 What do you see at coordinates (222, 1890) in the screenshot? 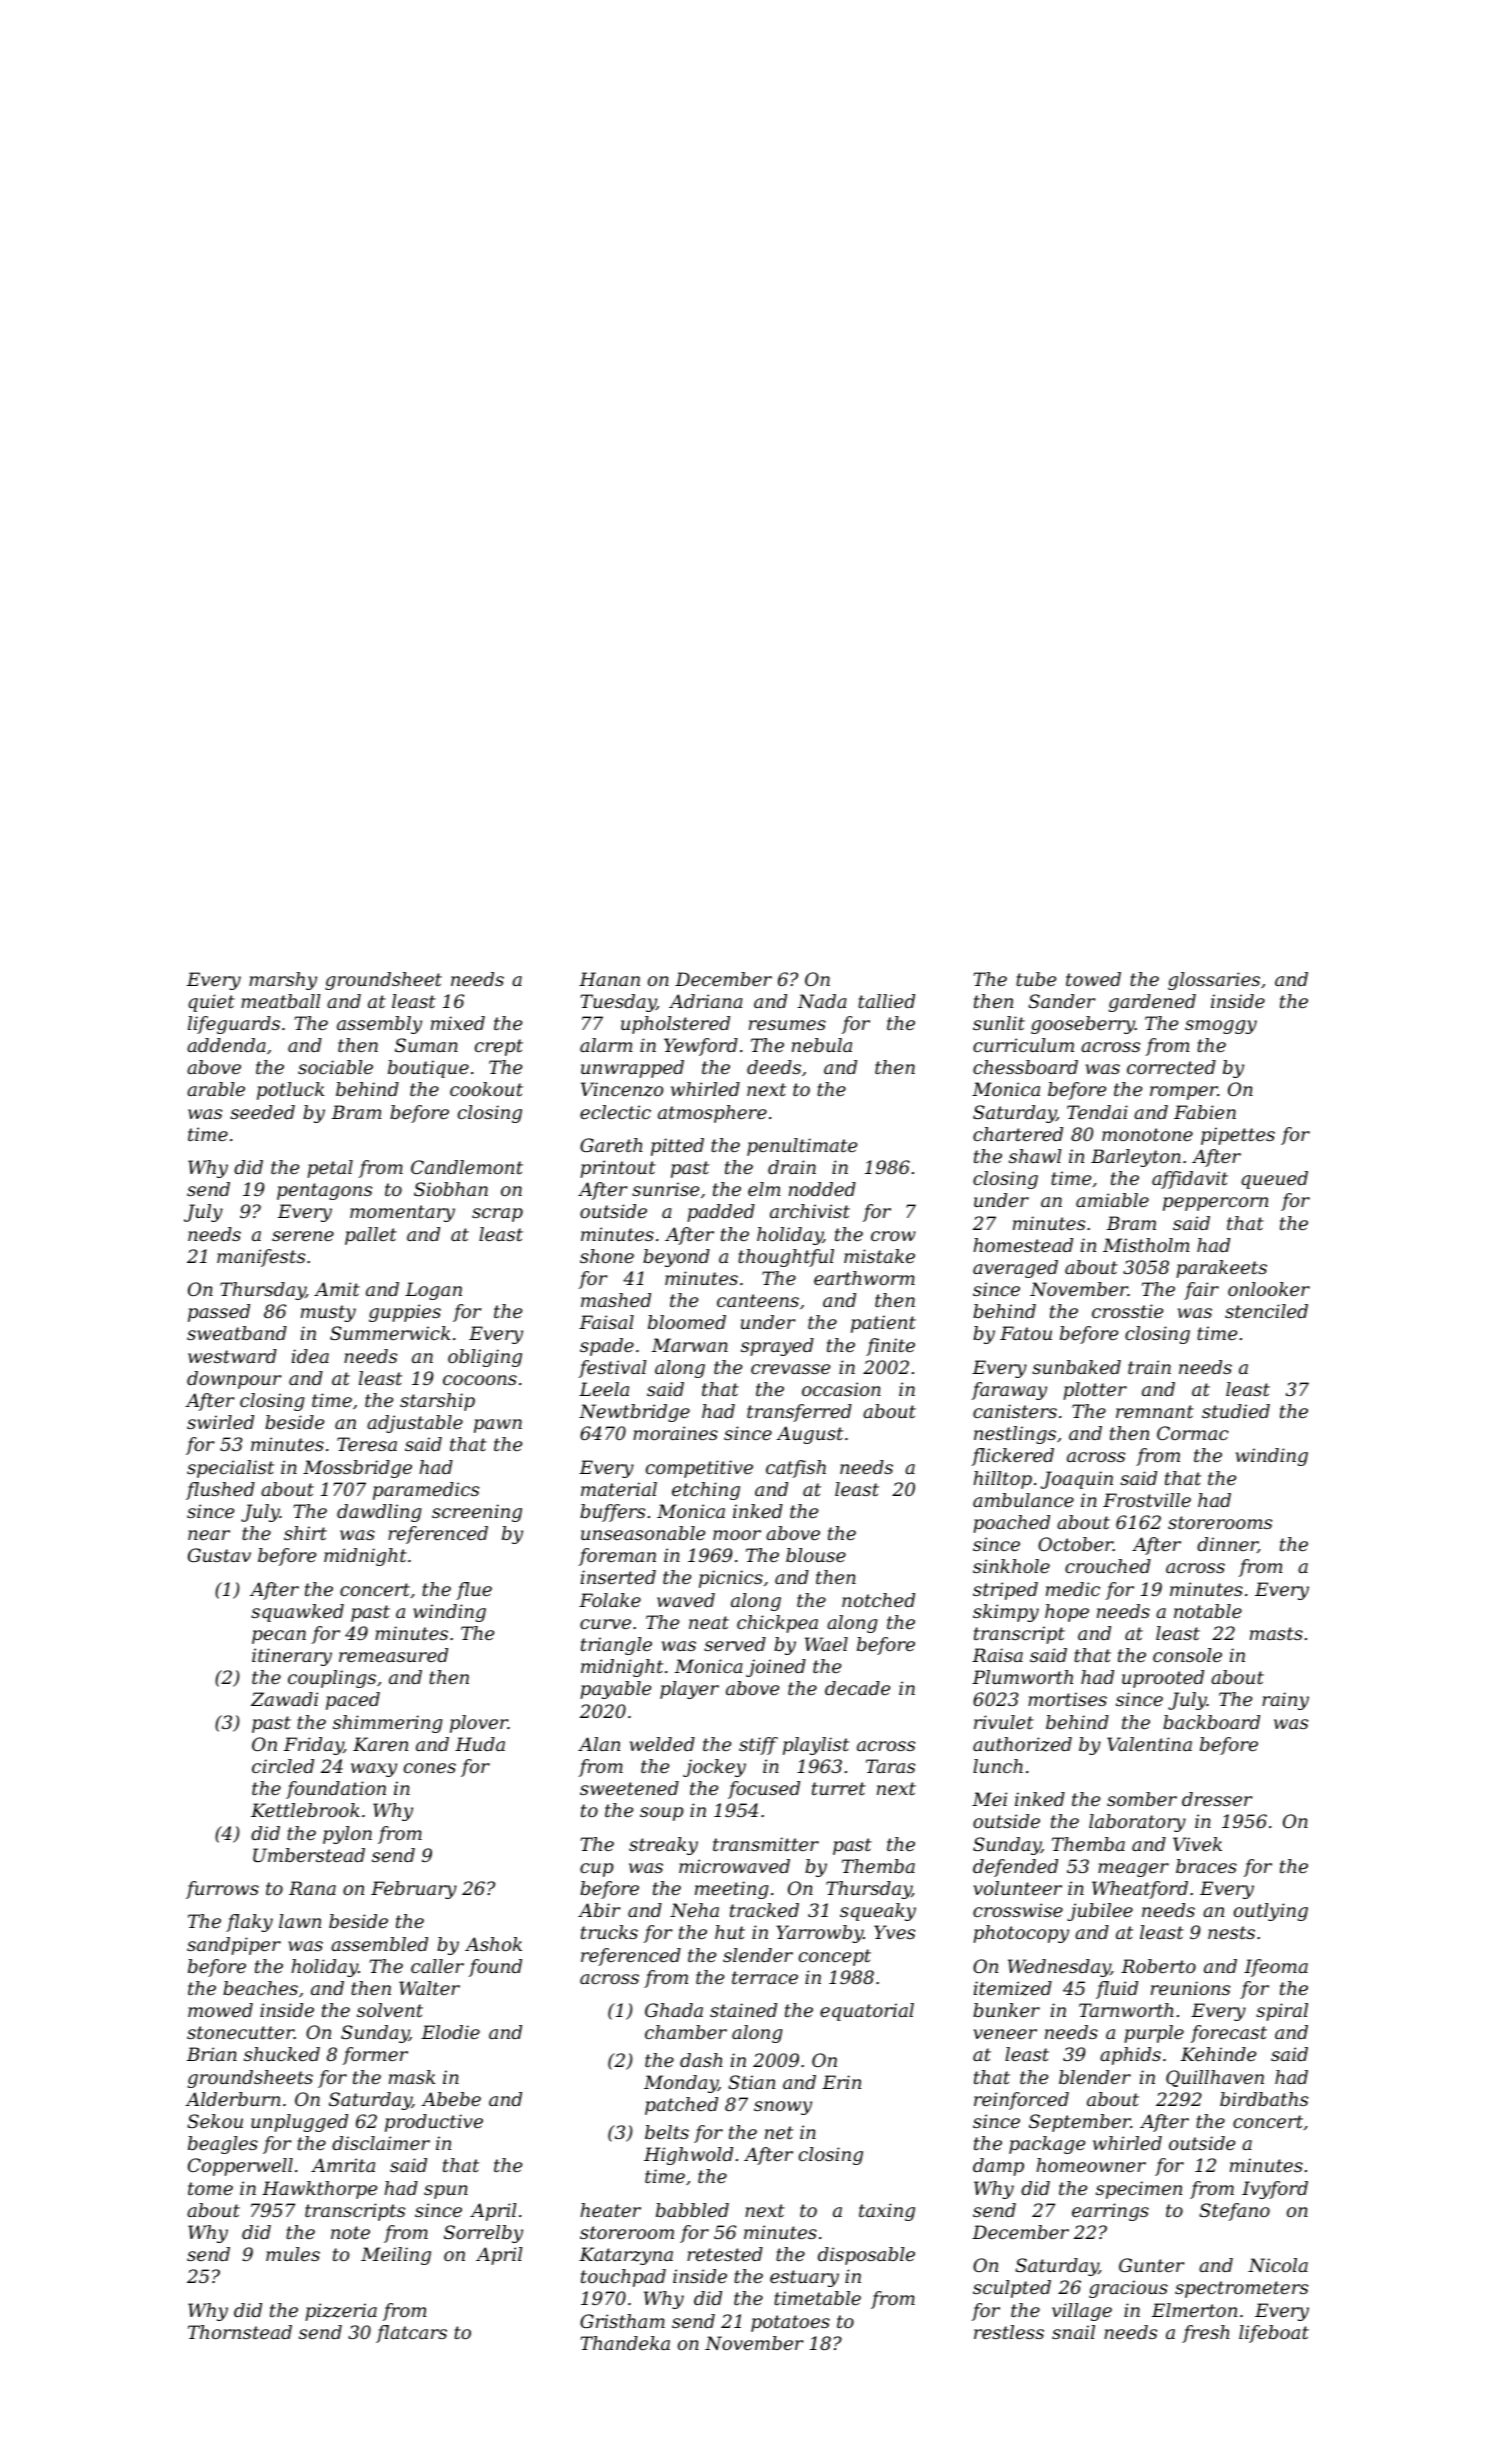
I see `furrows` at bounding box center [222, 1890].
